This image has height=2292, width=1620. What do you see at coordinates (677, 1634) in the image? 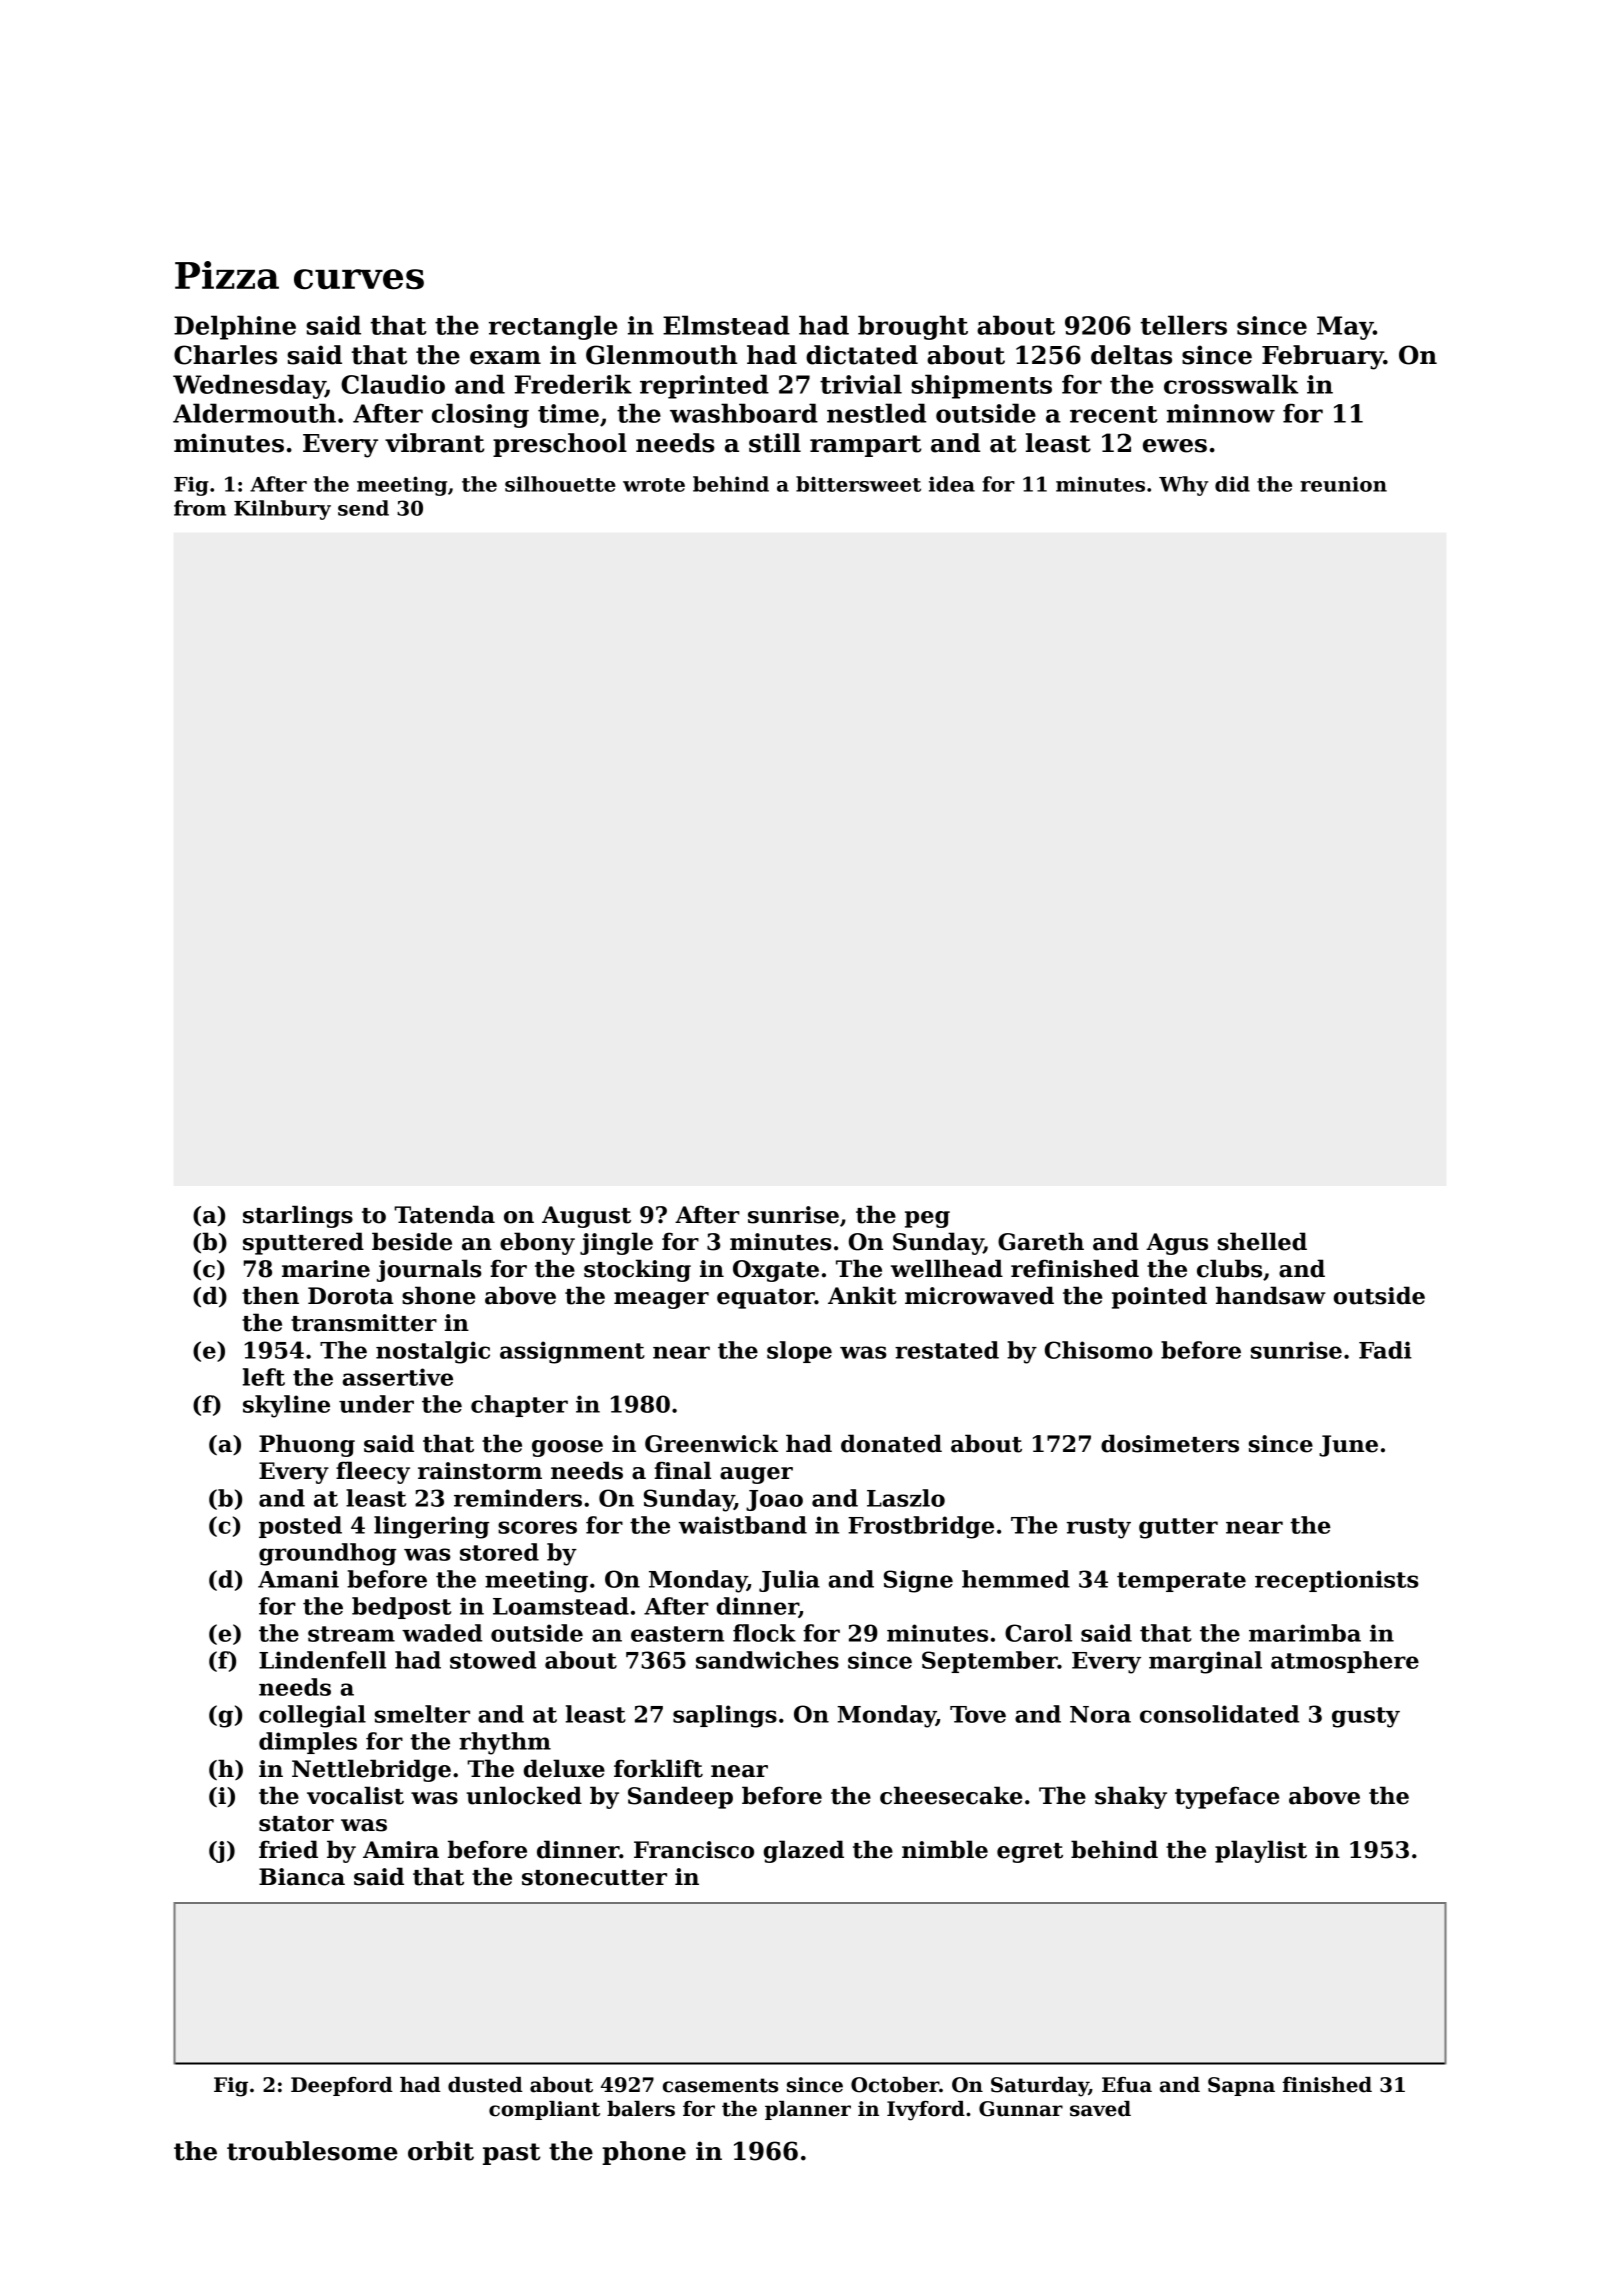
I see `eastern` at bounding box center [677, 1634].
